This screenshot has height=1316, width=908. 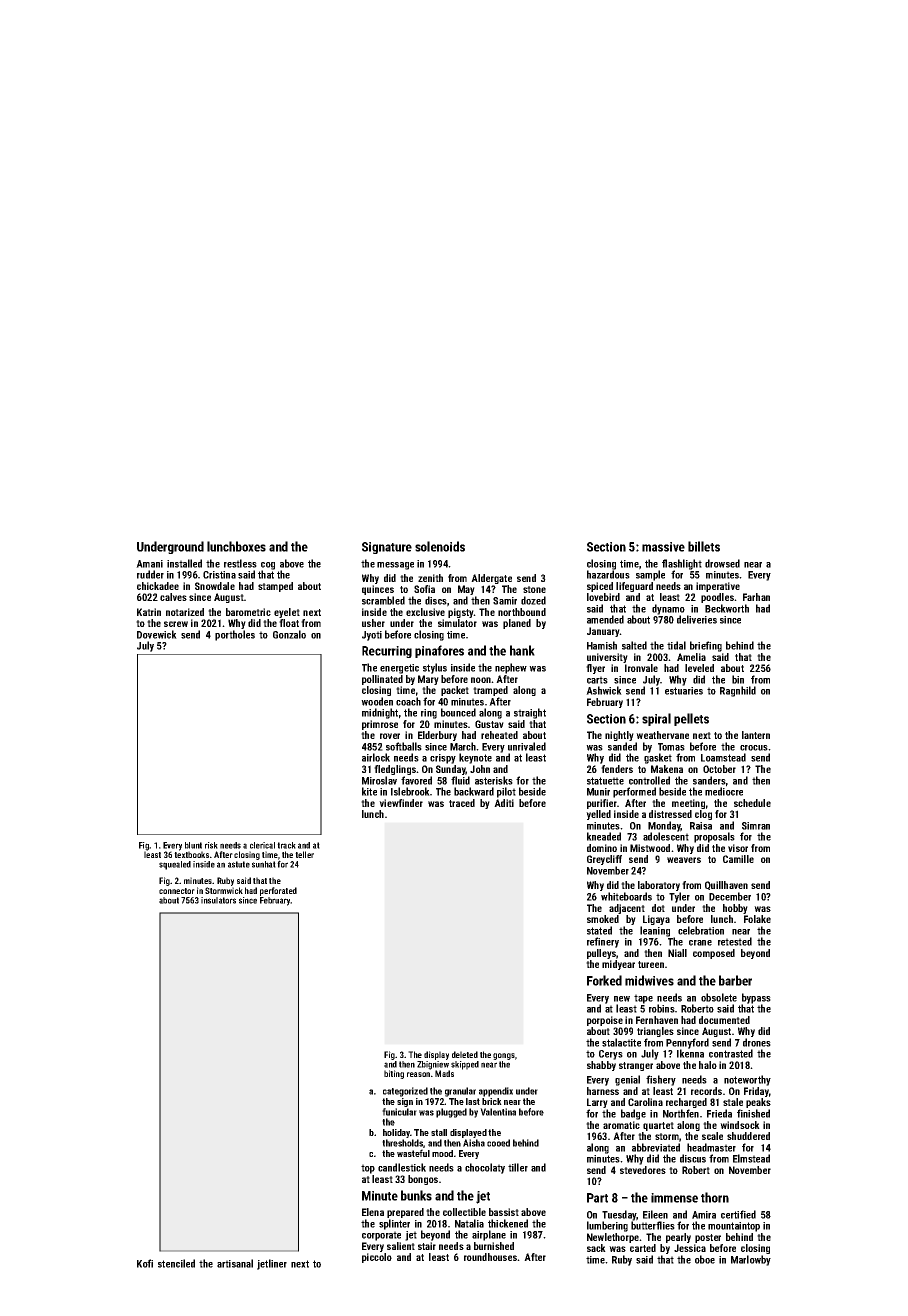 I want to click on Amani, so click(x=149, y=564).
